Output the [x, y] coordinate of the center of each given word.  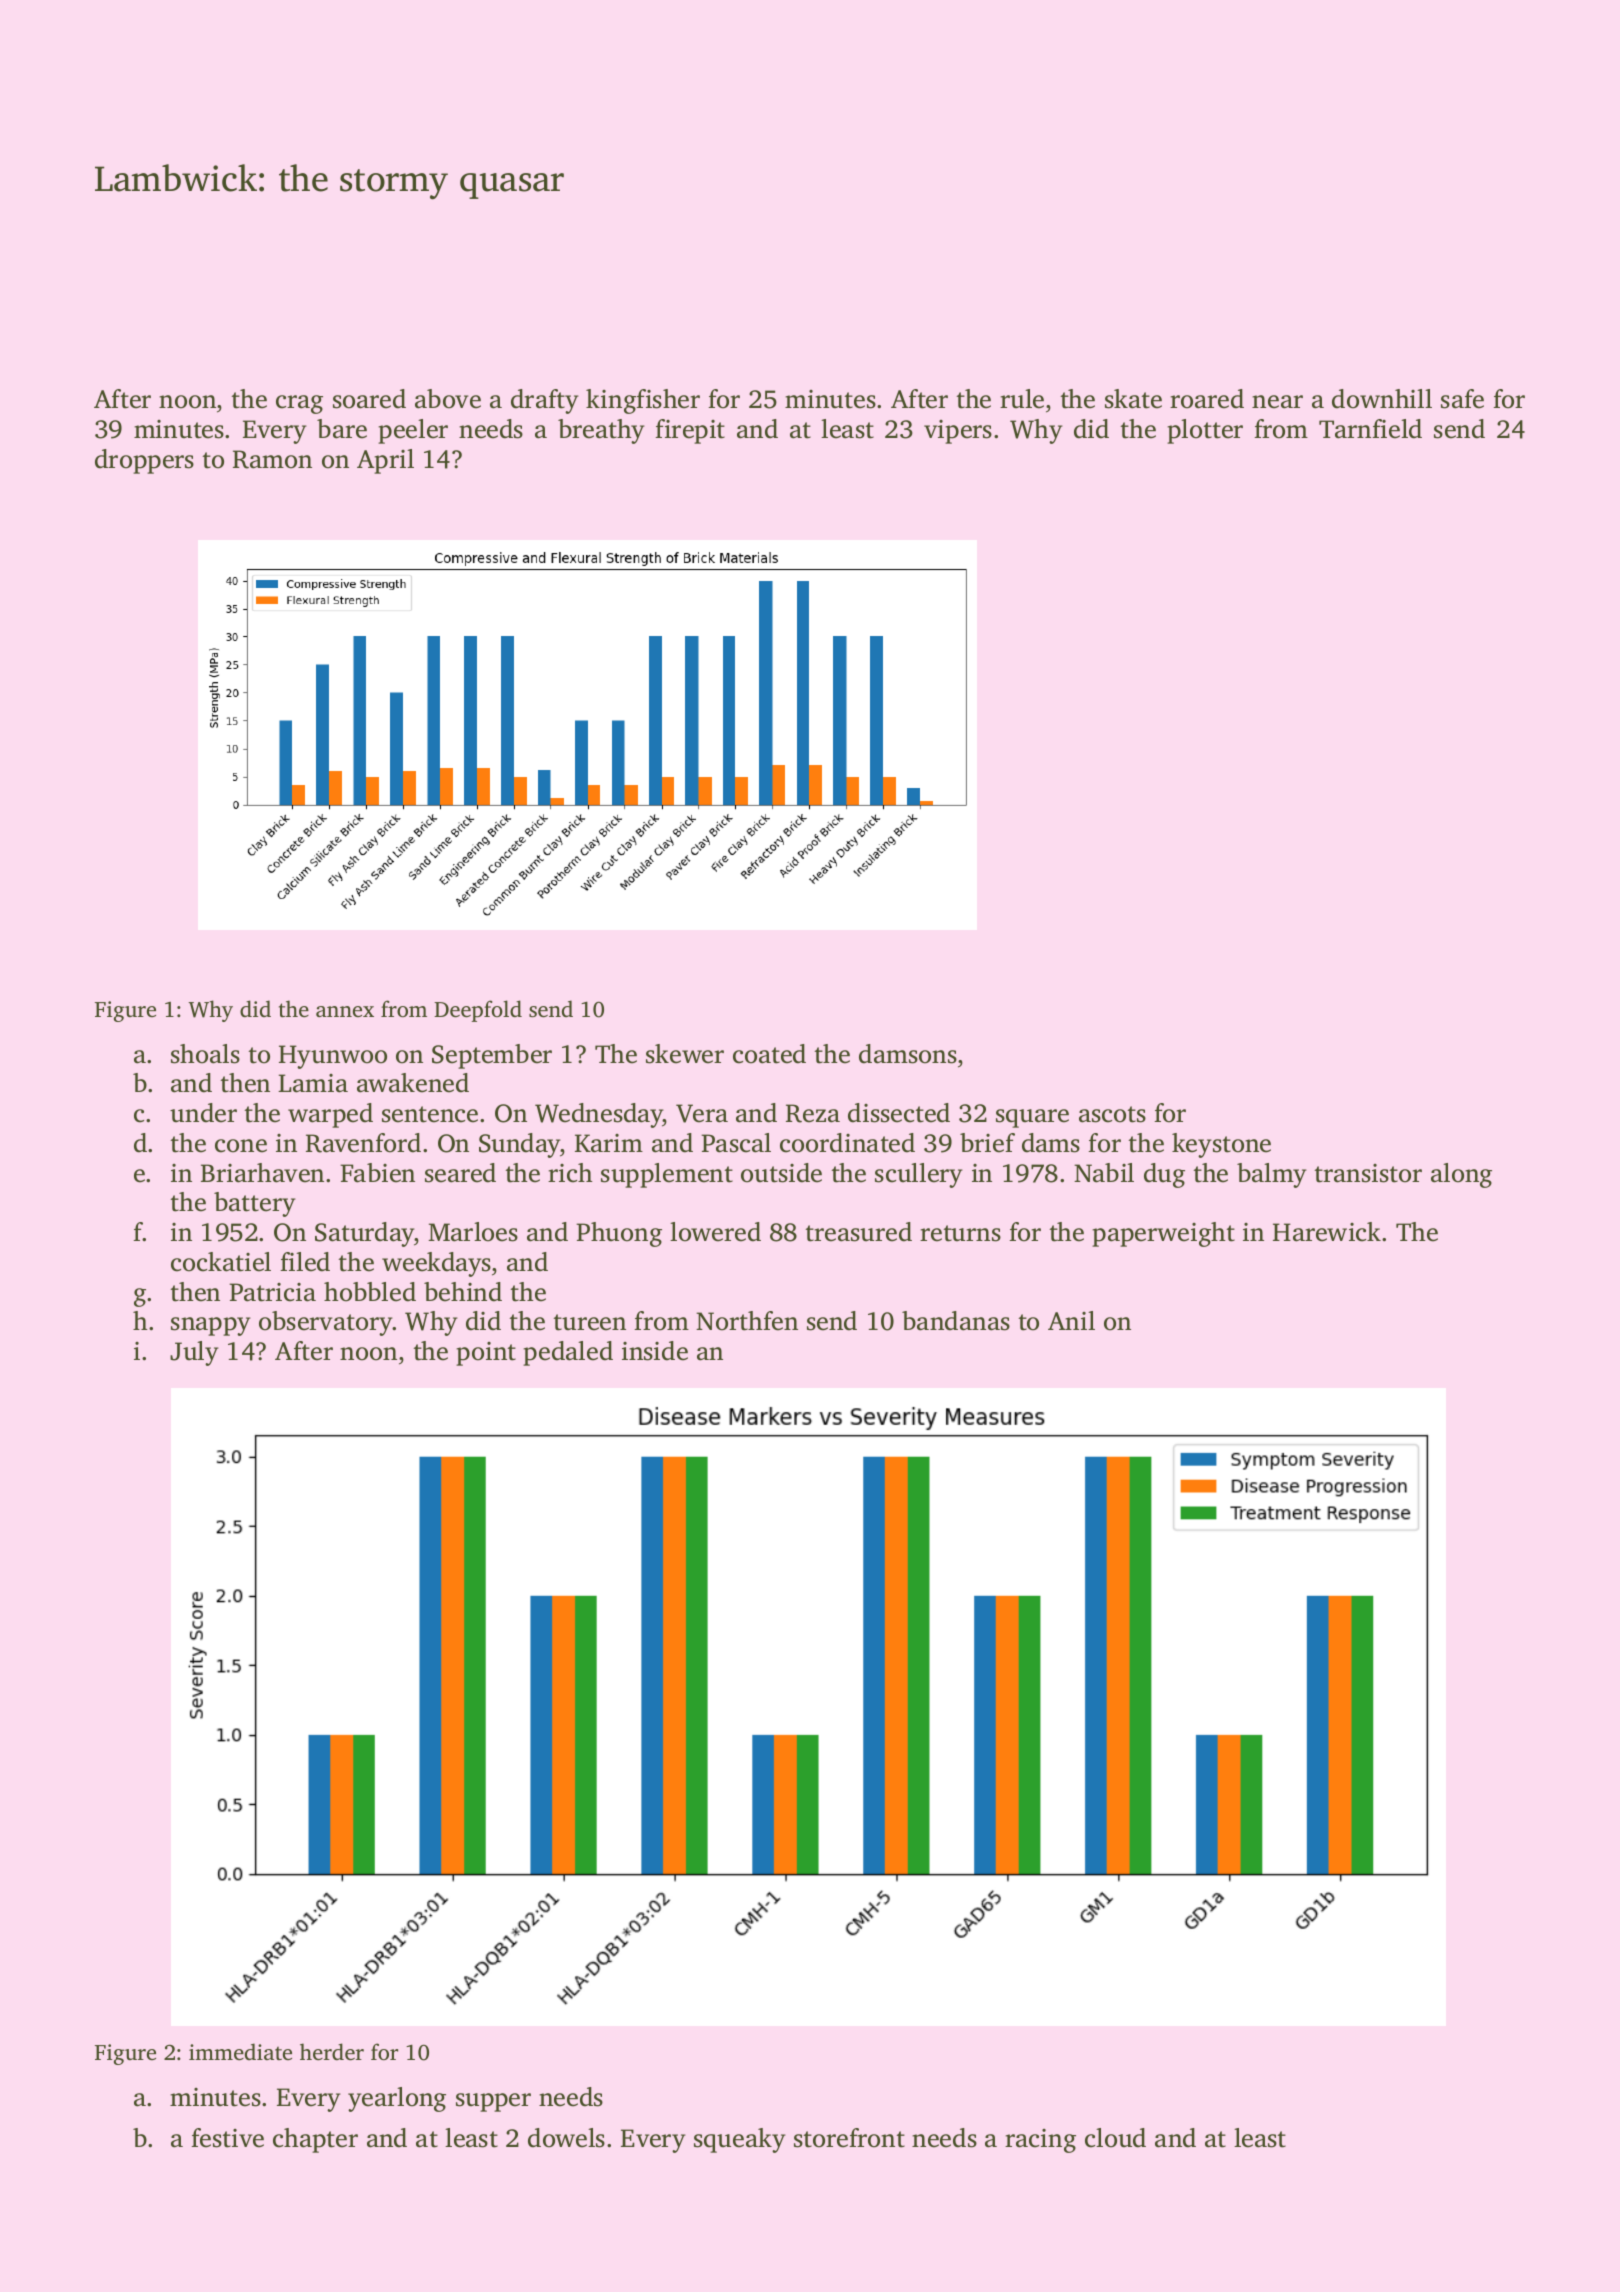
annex [345, 1011]
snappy [211, 1326]
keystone [1221, 1145]
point [486, 1354]
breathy [601, 431]
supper [493, 2102]
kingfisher [643, 401]
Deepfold [478, 1011]
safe [1462, 399]
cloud [1115, 2138]
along [1461, 1175]
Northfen [747, 1321]
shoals [205, 1054]
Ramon [272, 459]
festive [227, 2138]
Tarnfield [1370, 429]
